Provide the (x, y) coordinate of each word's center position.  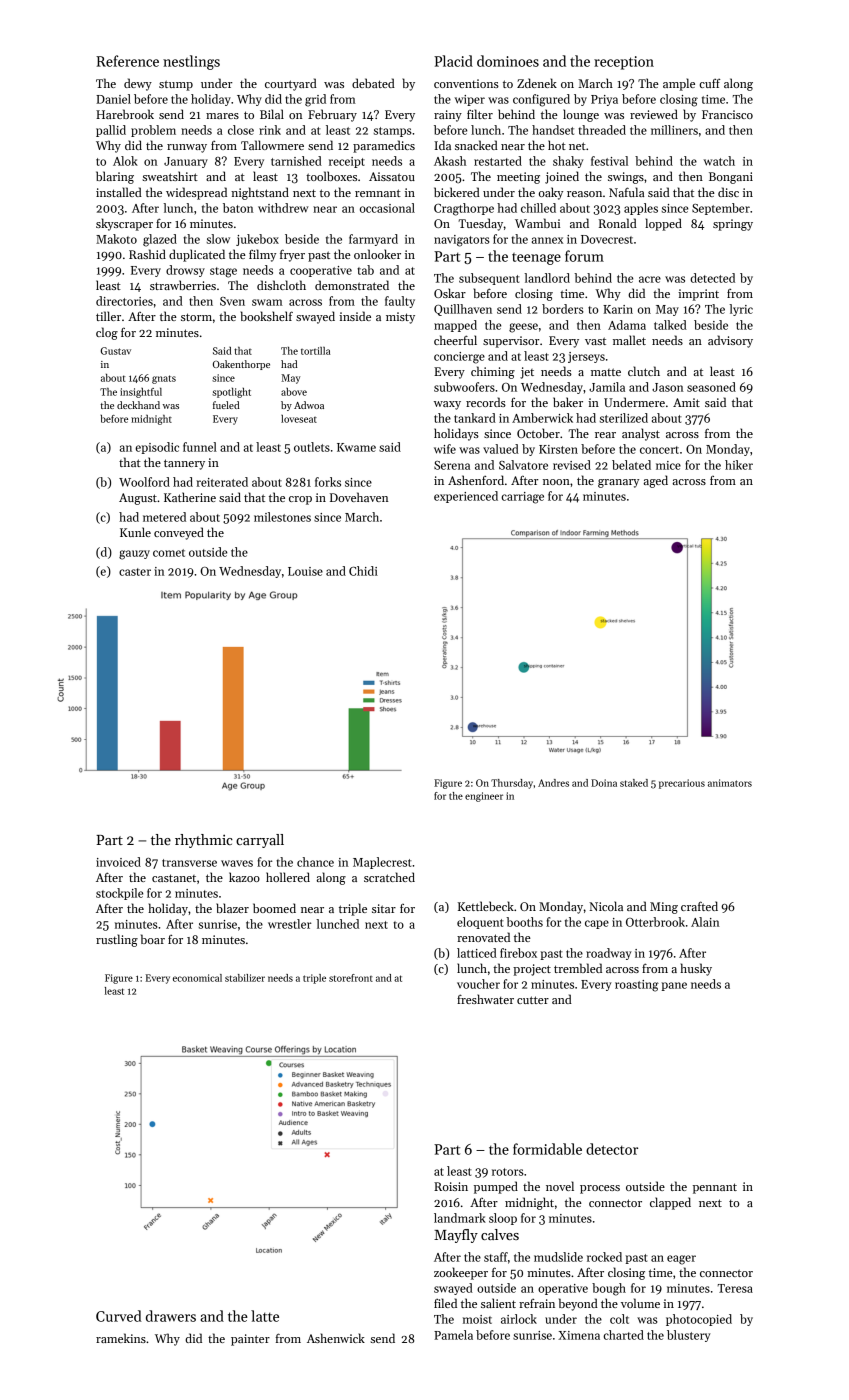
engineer (484, 797)
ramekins (121, 1338)
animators (730, 783)
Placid (453, 61)
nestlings (191, 62)
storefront (351, 978)
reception (624, 63)
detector (612, 1149)
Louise (305, 571)
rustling (117, 940)
